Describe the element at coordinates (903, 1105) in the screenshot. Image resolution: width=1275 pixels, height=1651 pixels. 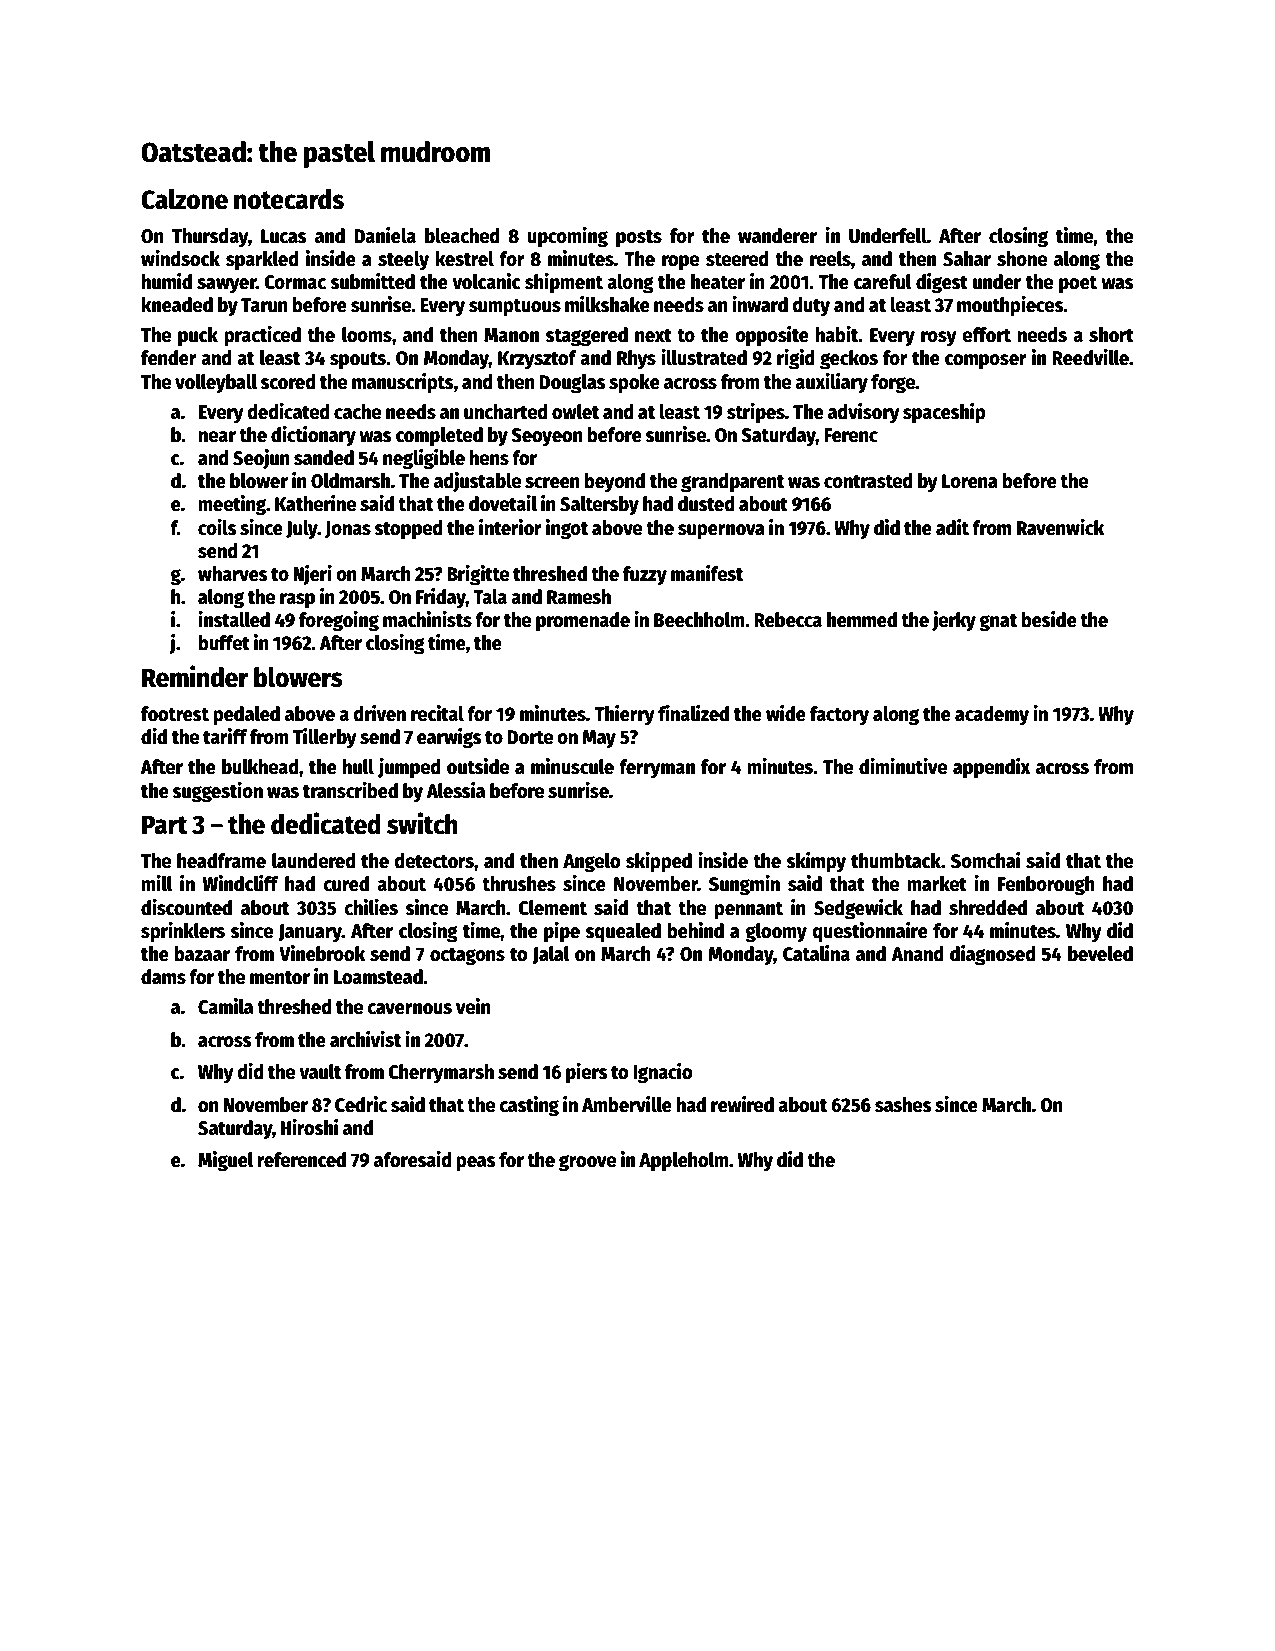
I see `sashes` at that location.
